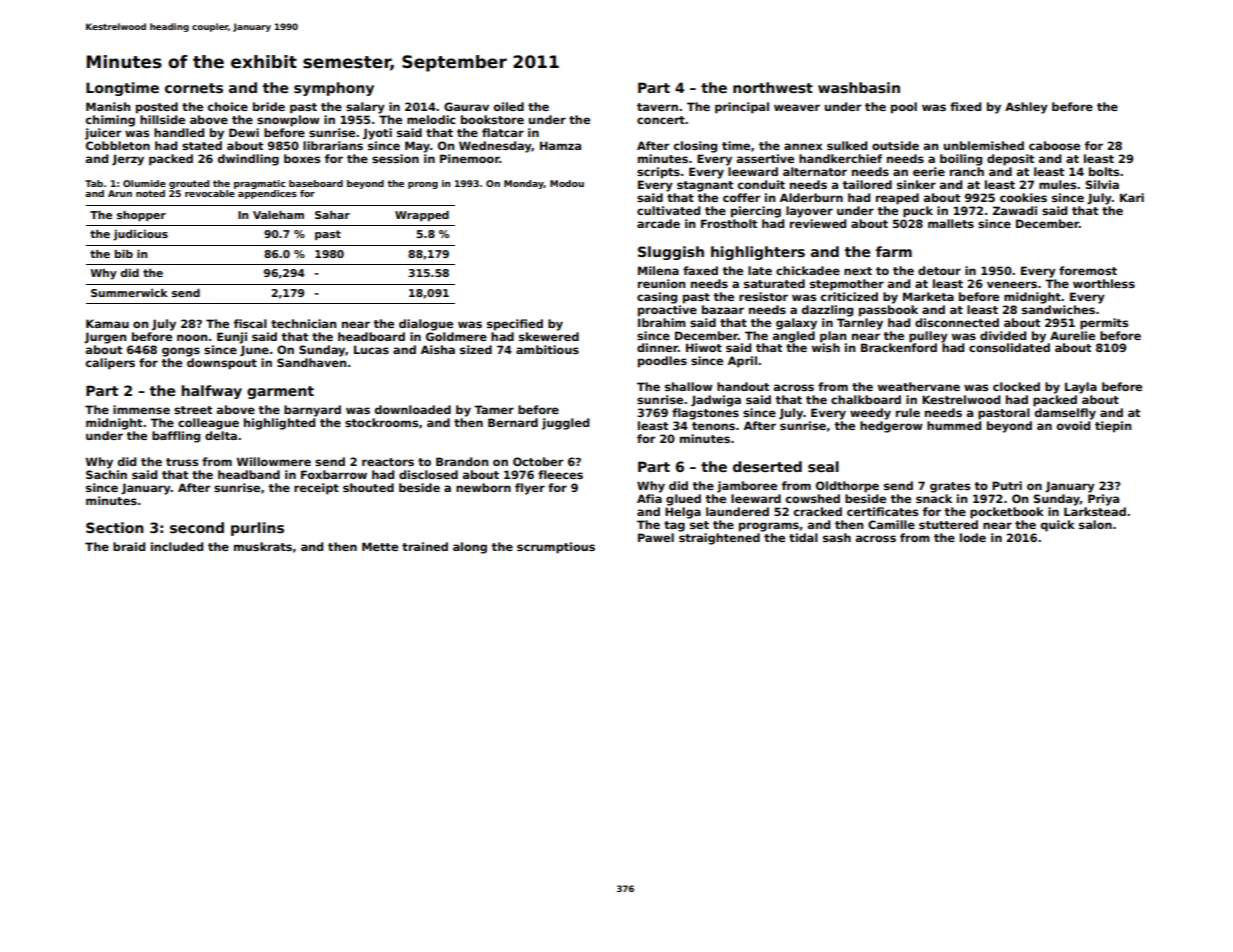 This page has width=1233, height=952. I want to click on caboose, so click(1054, 145).
